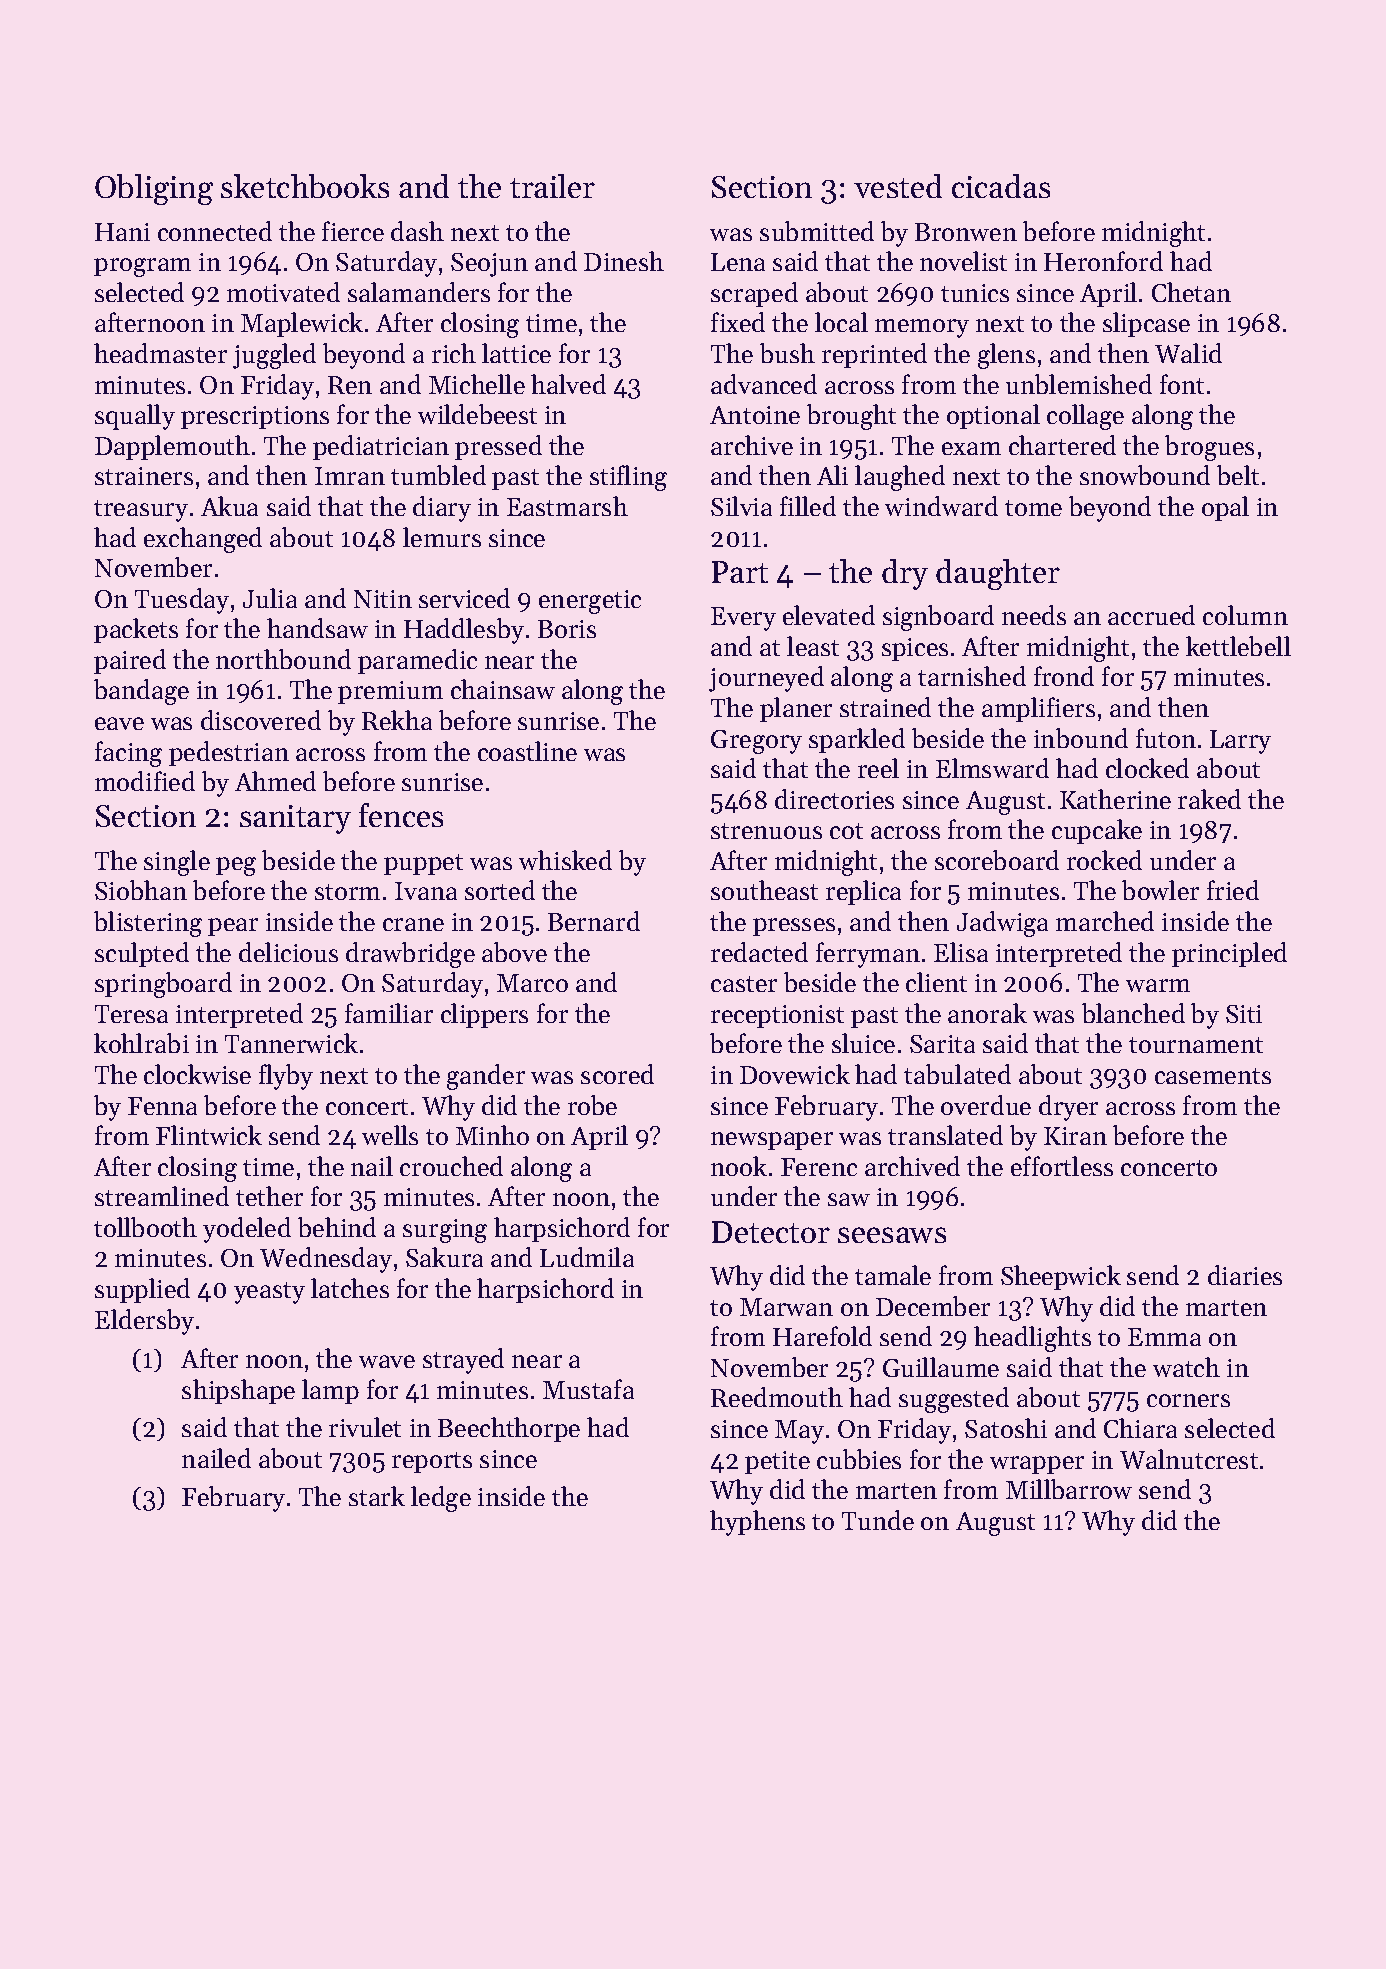  Describe the element at coordinates (365, 1427) in the screenshot. I see `rivulet` at that location.
